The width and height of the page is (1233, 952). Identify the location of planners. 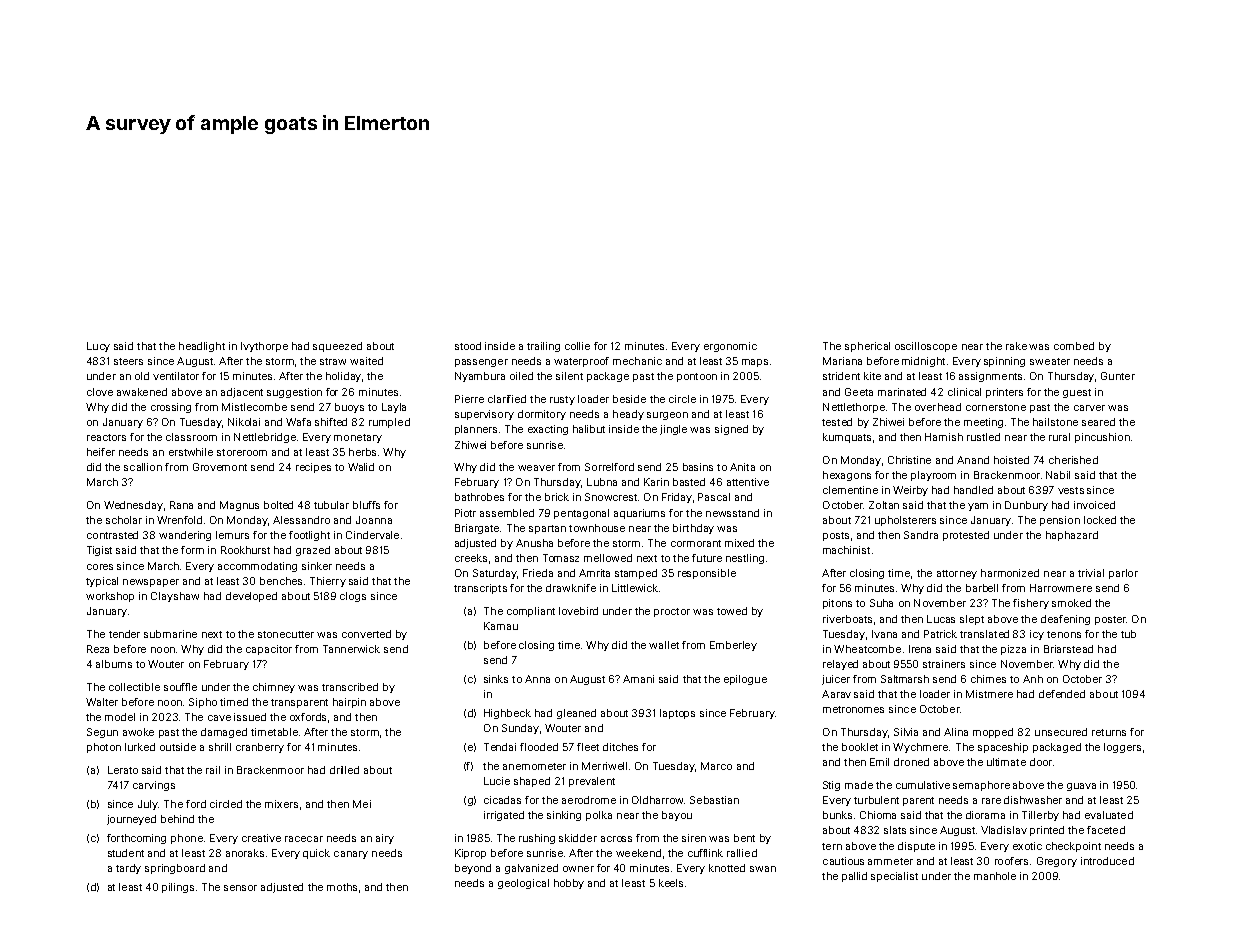
(476, 430).
